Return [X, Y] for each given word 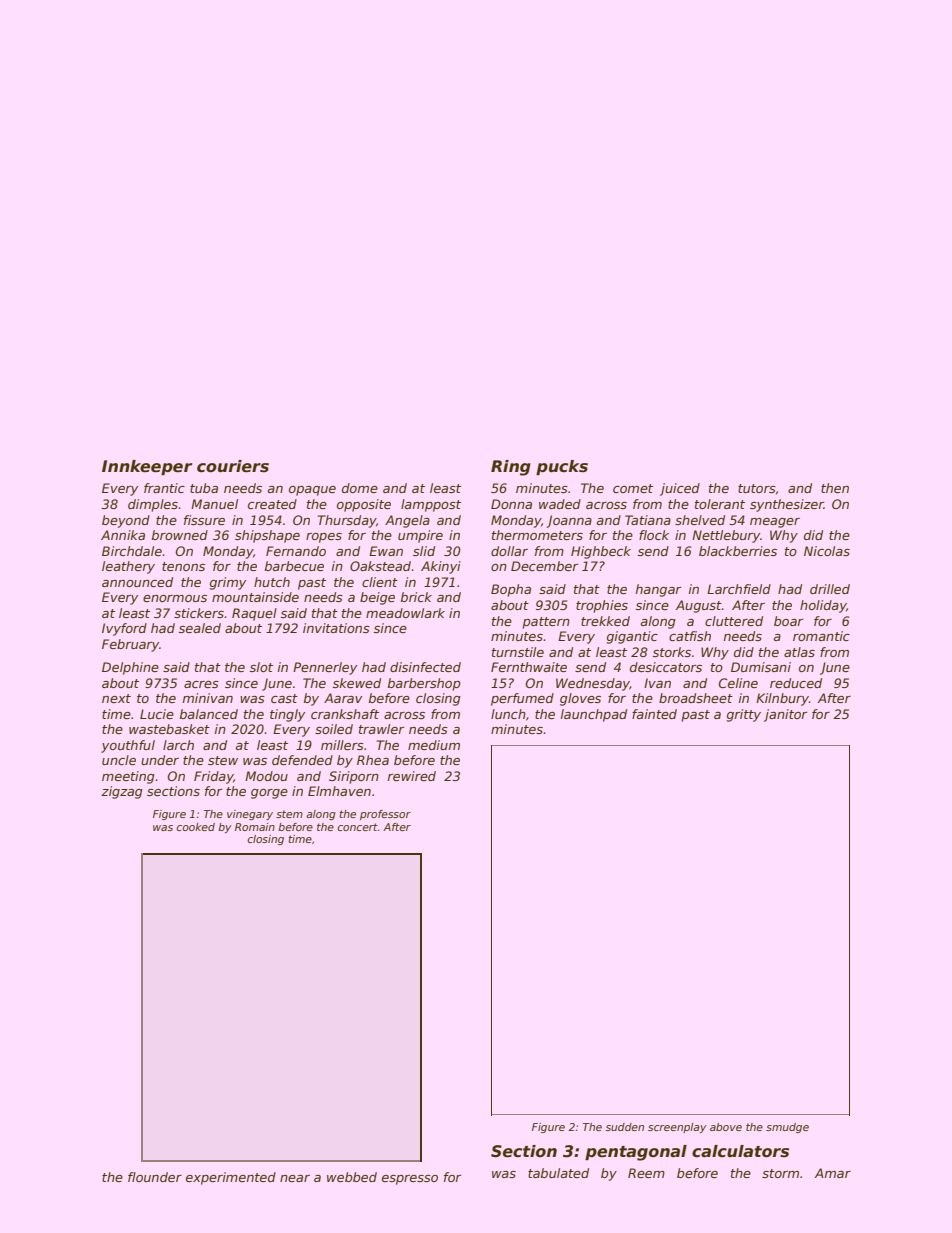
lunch [508, 714]
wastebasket [169, 729]
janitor [785, 715]
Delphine [130, 668]
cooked [196, 827]
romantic [821, 636]
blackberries [738, 551]
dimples [153, 505]
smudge [787, 1128]
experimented [231, 1178]
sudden [625, 1127]
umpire [420, 536]
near [295, 1178]
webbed [352, 1177]
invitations [336, 628]
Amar [833, 1173]
